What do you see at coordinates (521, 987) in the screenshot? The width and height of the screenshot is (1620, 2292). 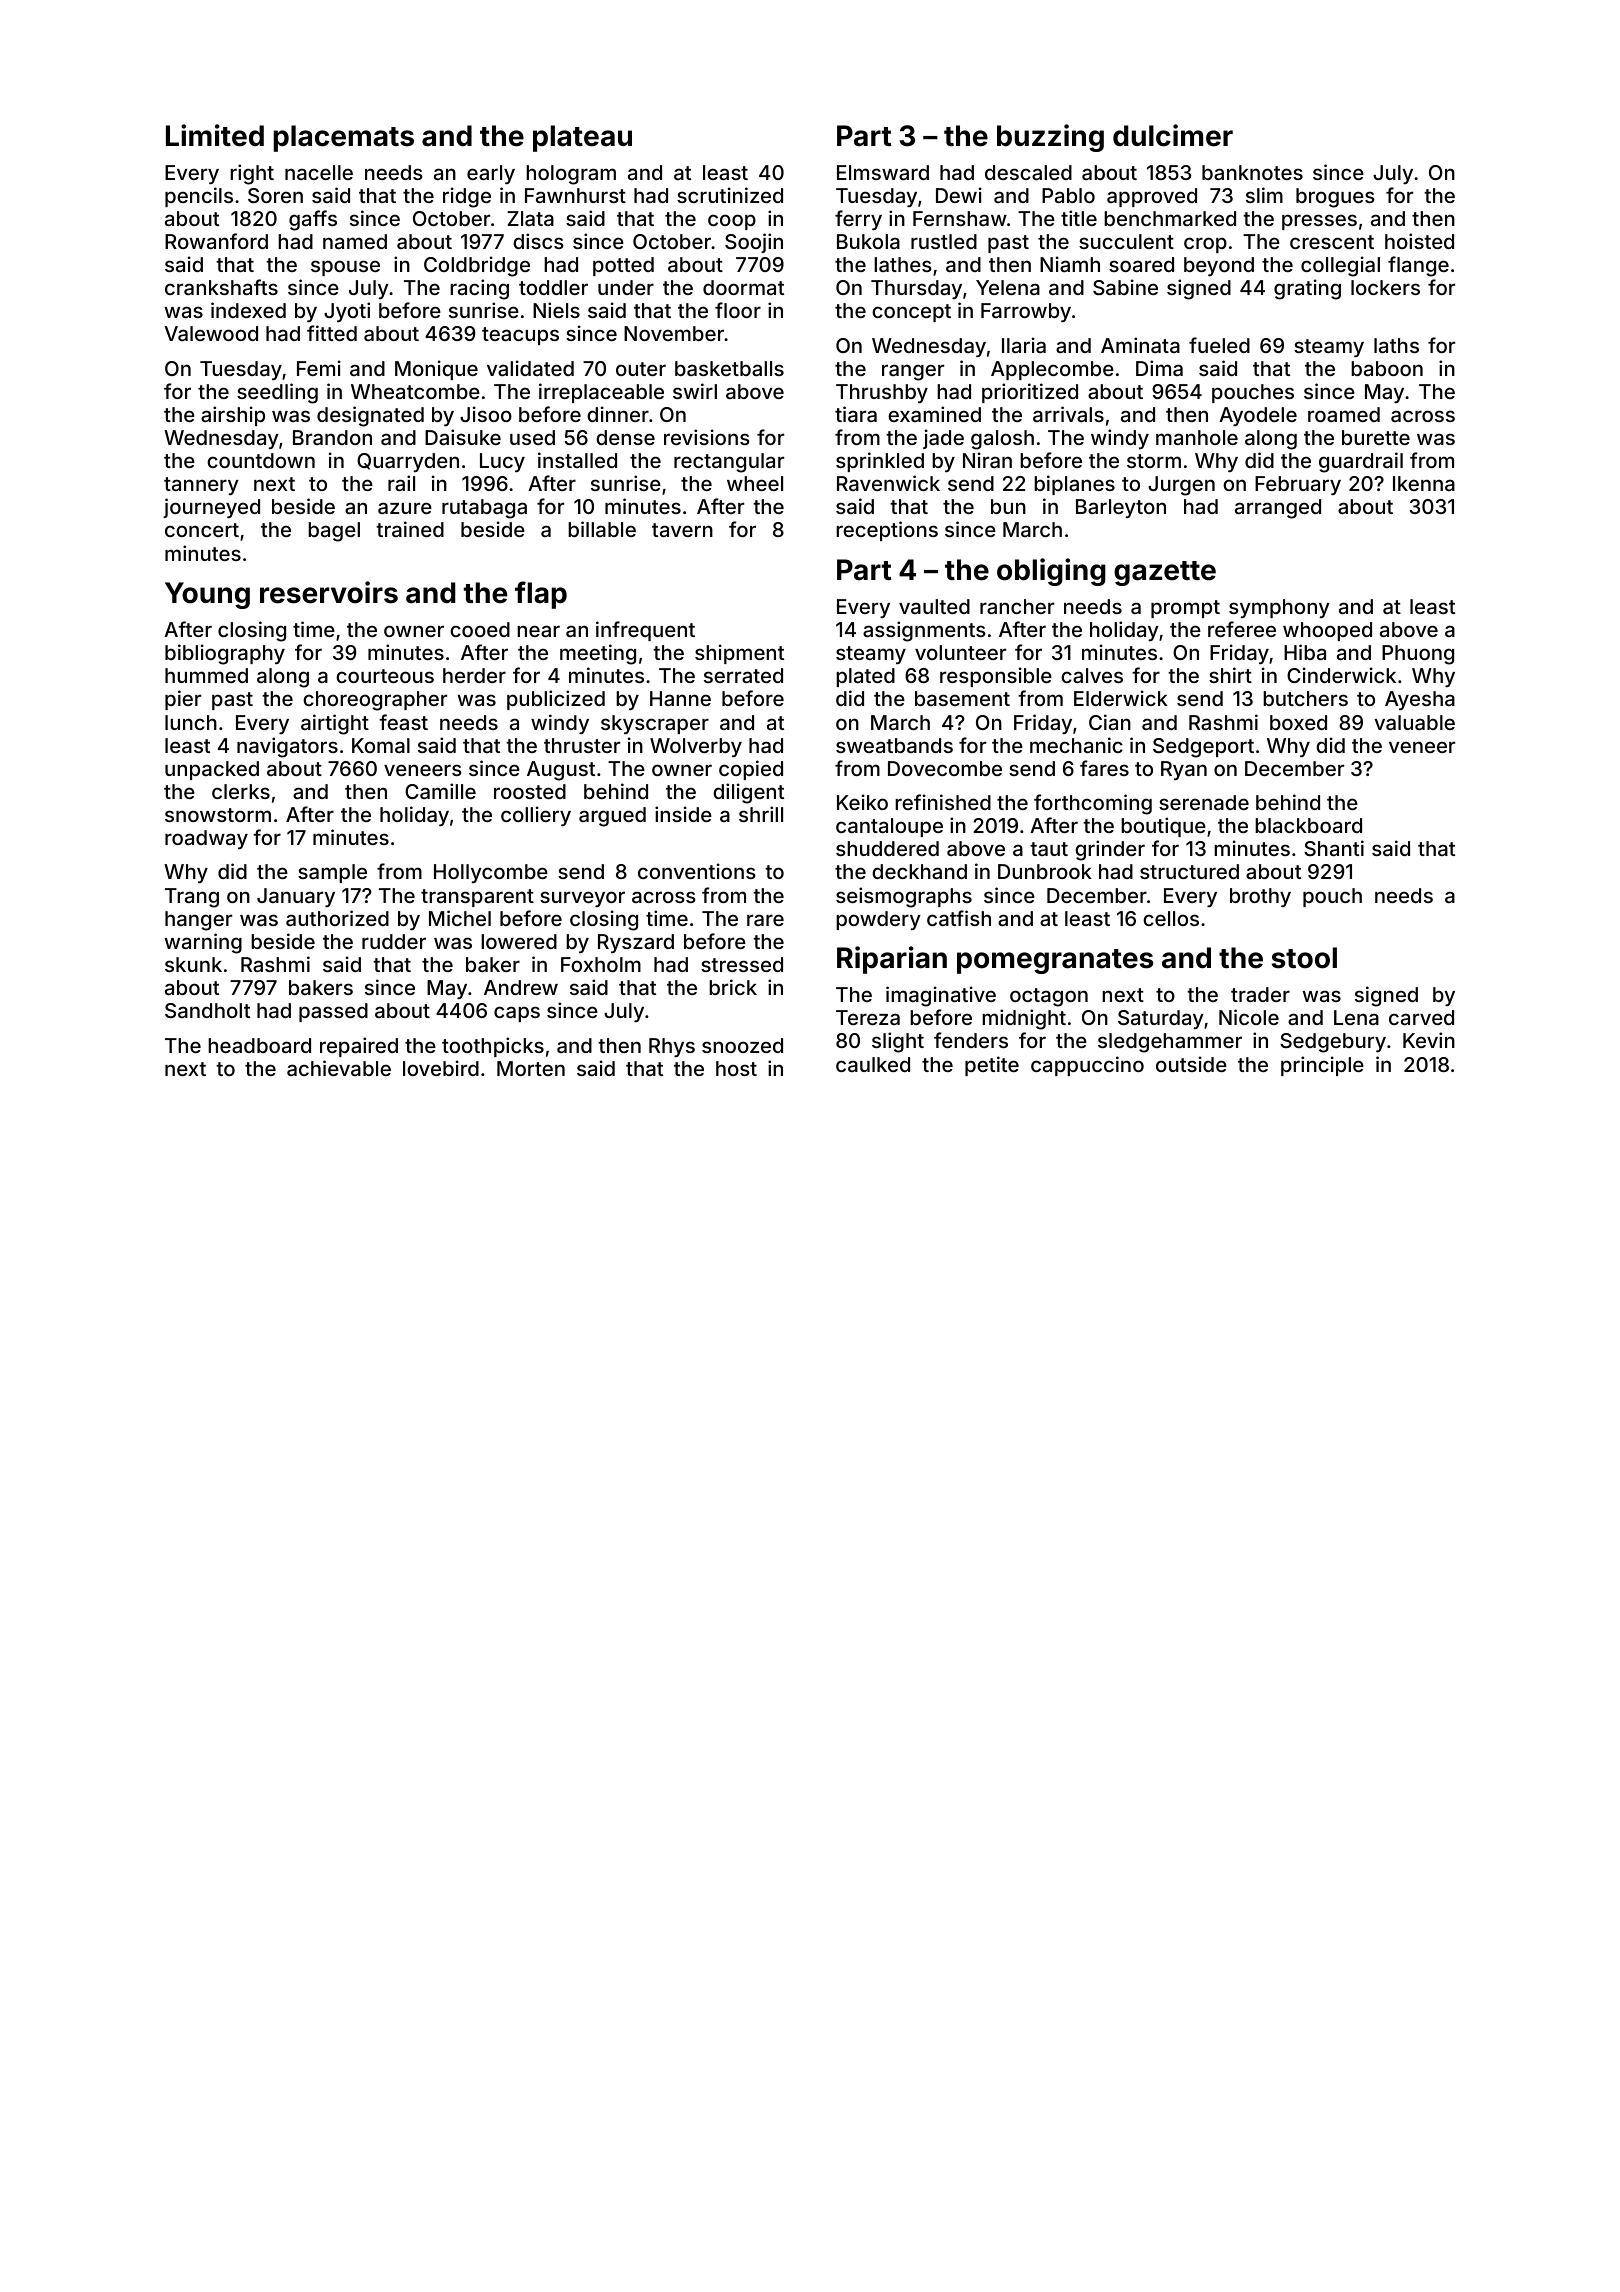 I see `Andrew` at bounding box center [521, 987].
